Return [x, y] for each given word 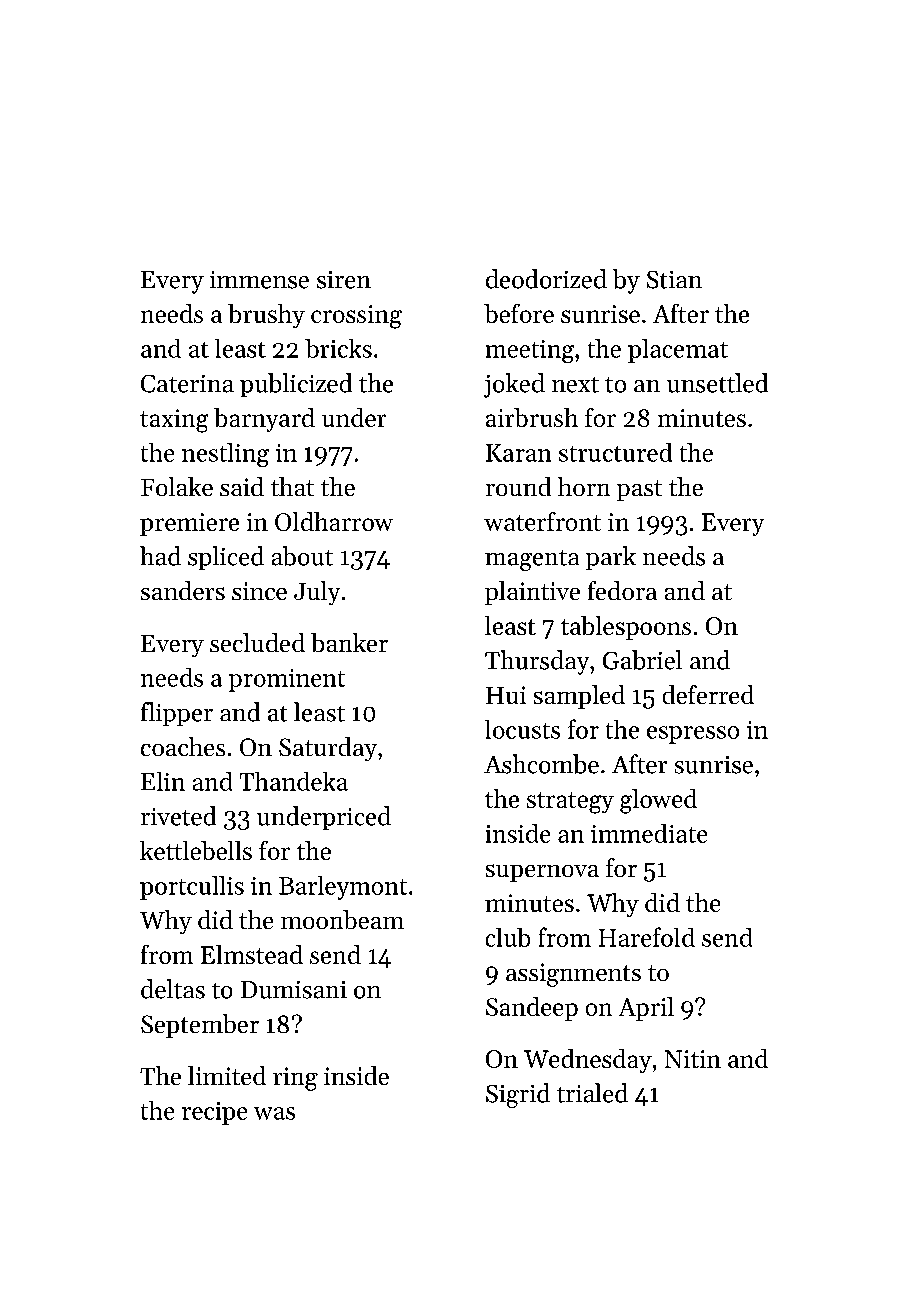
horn [584, 486]
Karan [518, 453]
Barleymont [343, 888]
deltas [173, 989]
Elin [163, 781]
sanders [183, 590]
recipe [214, 1113]
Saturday [328, 749]
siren [344, 280]
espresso [693, 735]
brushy [266, 316]
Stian [674, 280]
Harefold [647, 937]
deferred [708, 694]
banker [349, 642]
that [292, 486]
